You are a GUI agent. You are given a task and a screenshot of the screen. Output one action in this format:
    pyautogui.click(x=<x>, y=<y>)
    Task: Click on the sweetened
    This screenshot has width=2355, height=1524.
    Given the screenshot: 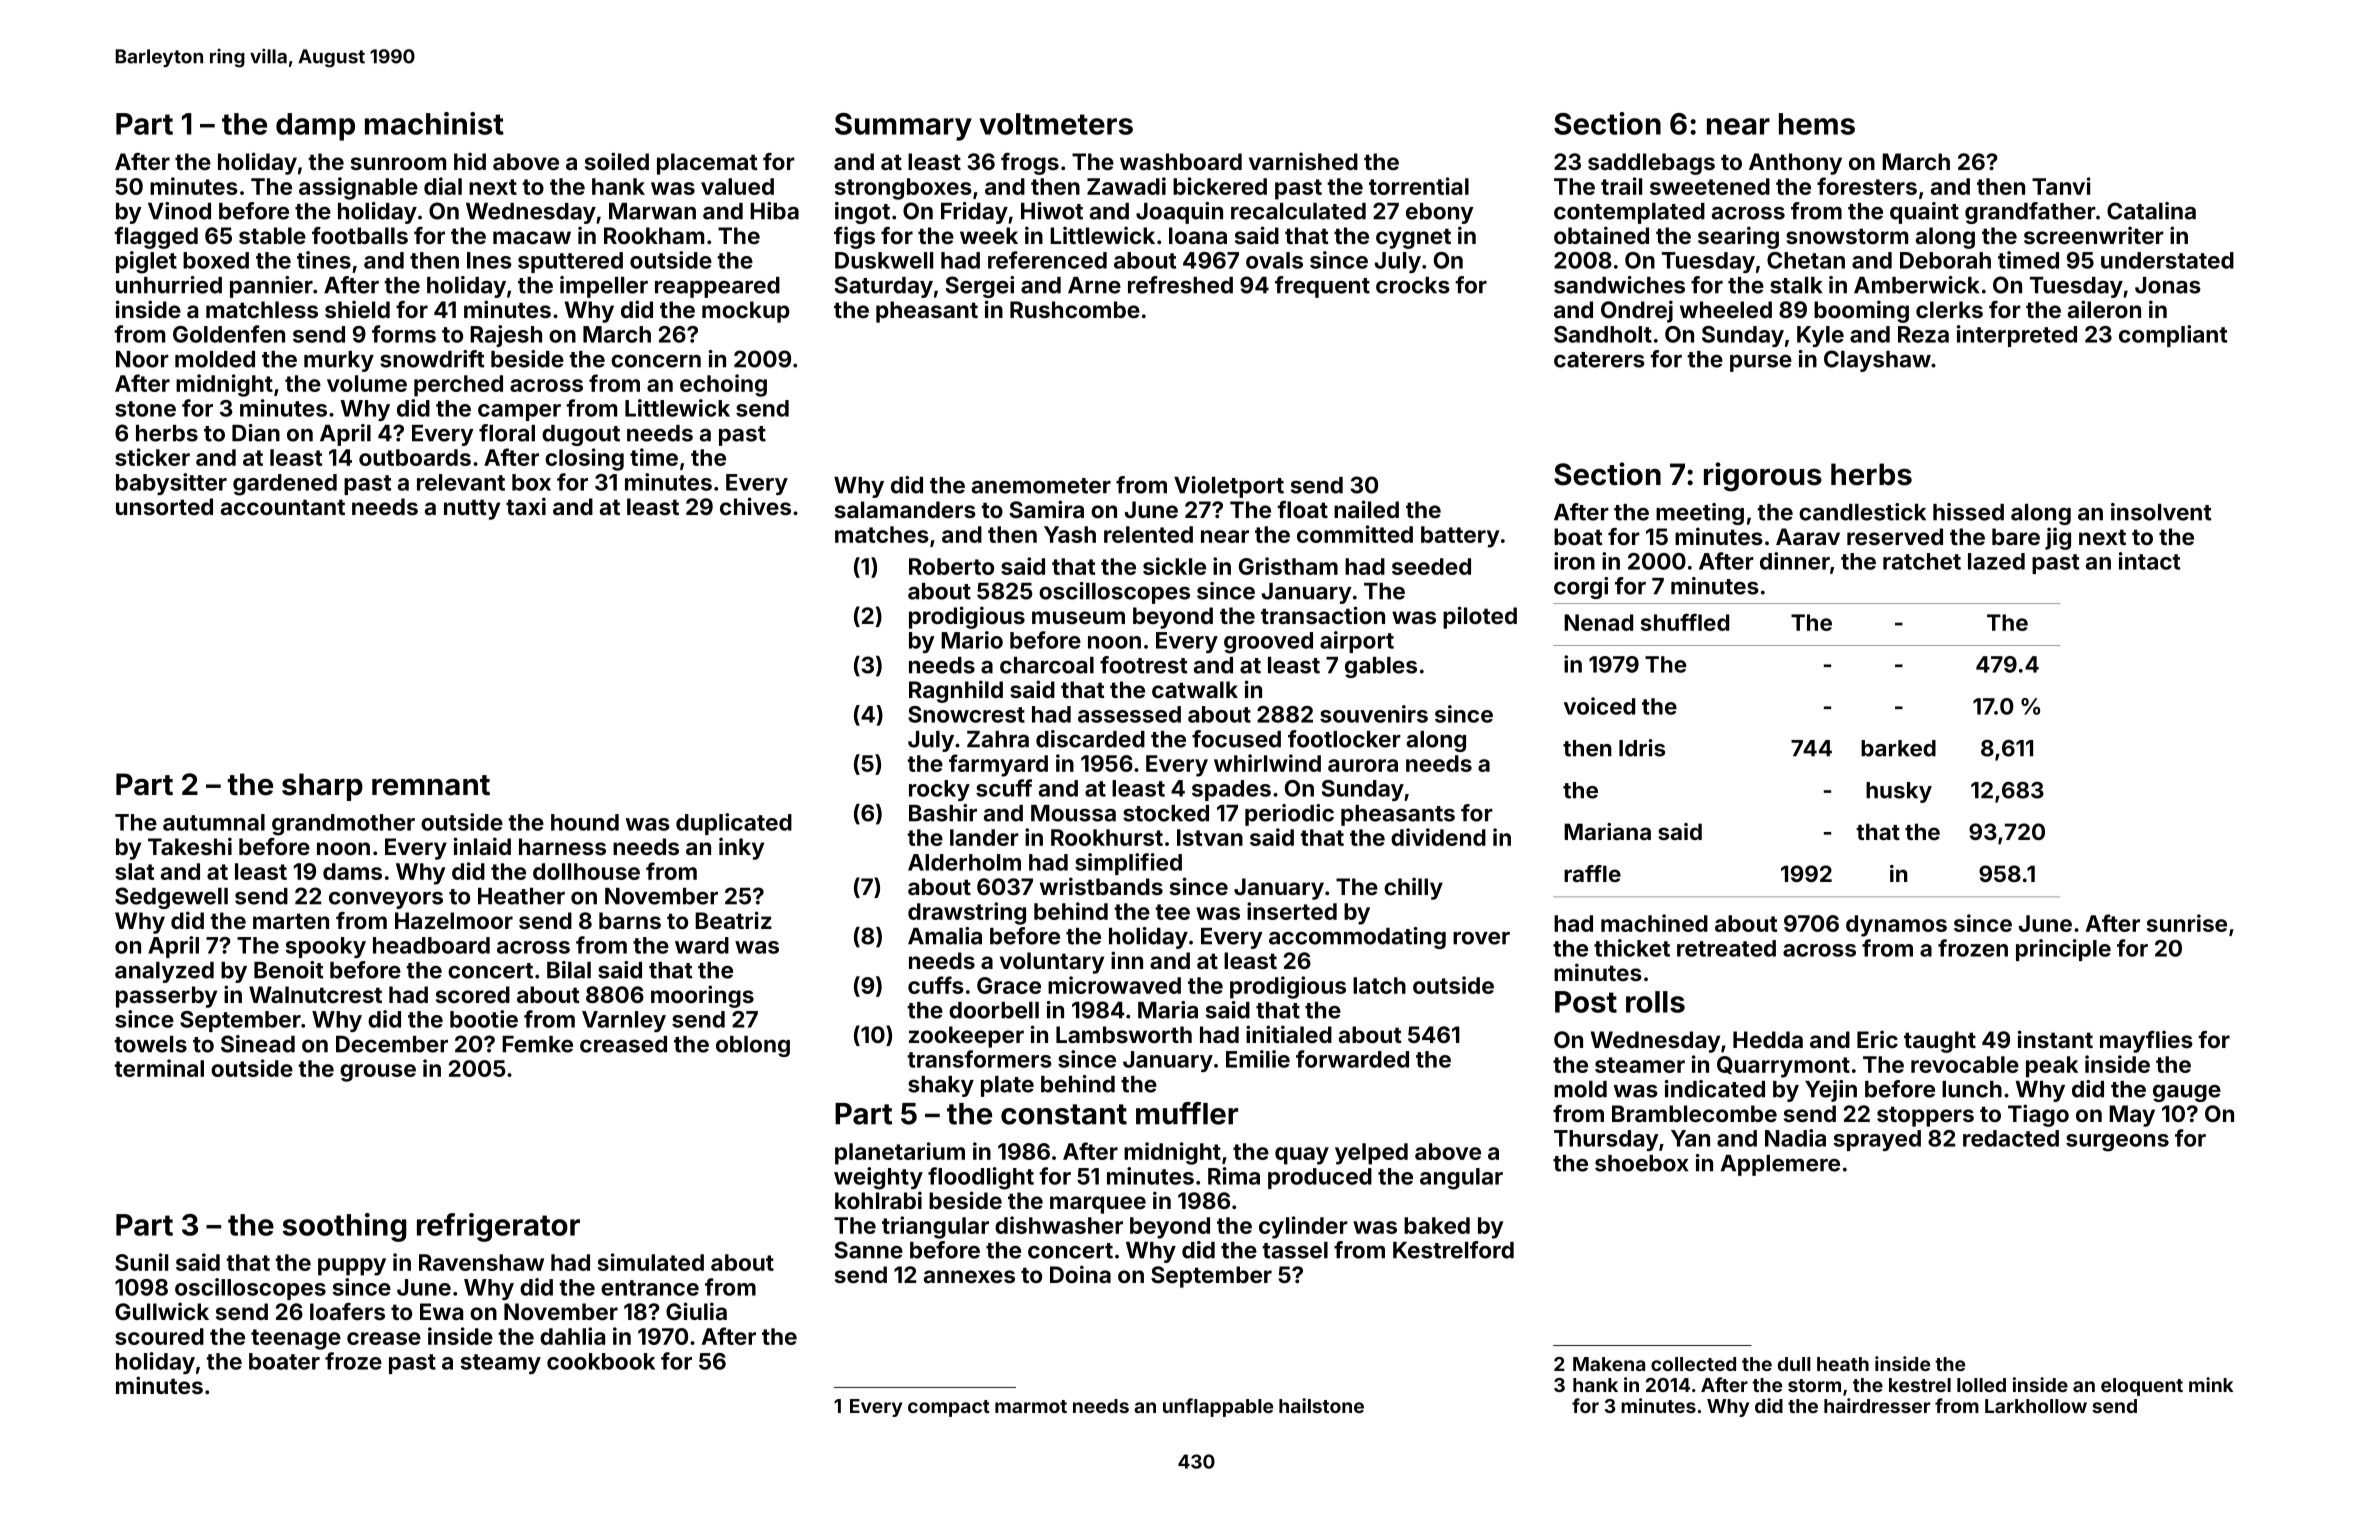 What is the action you would take?
    pyautogui.click(x=1710, y=186)
